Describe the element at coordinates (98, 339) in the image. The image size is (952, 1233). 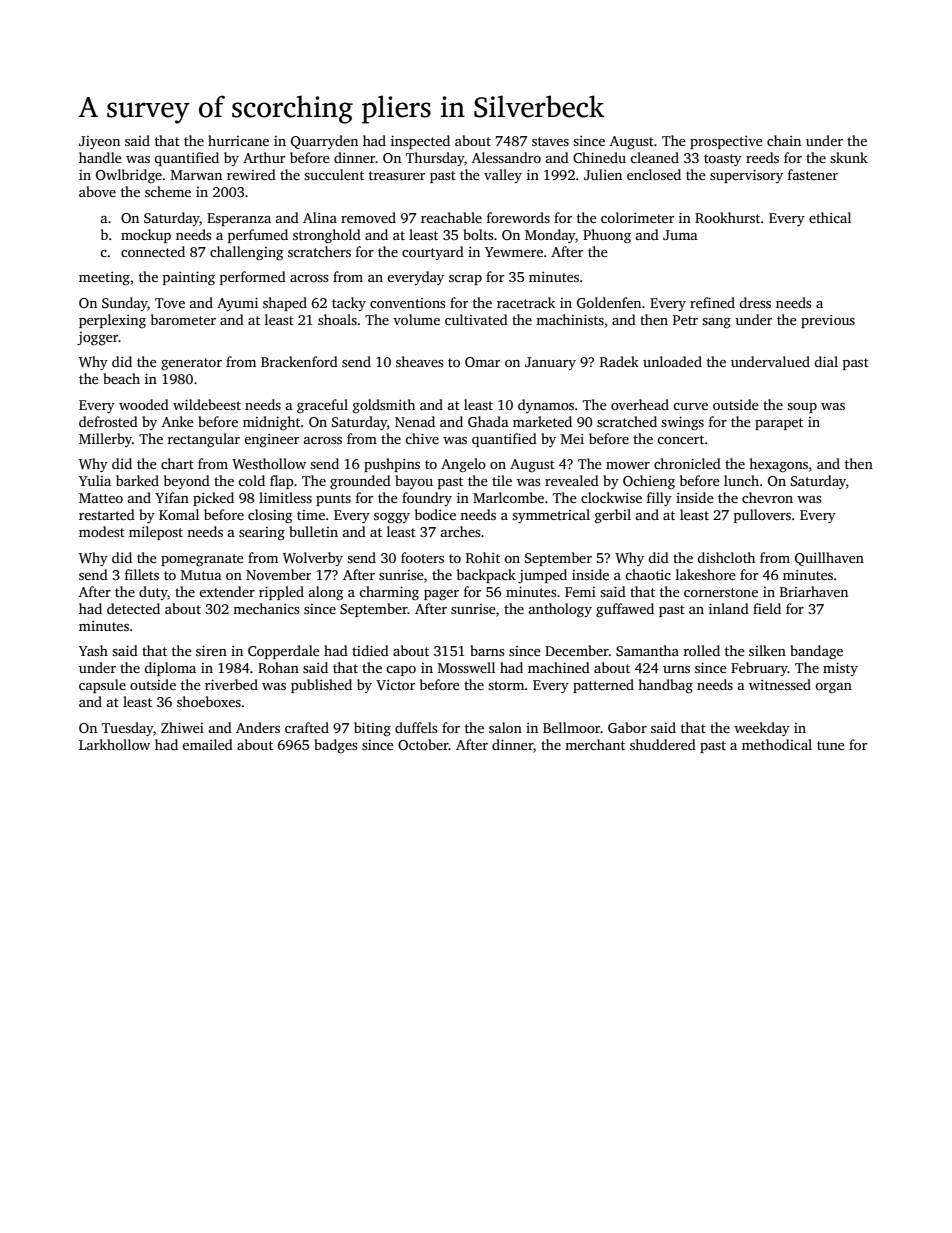
I see `jogger` at that location.
